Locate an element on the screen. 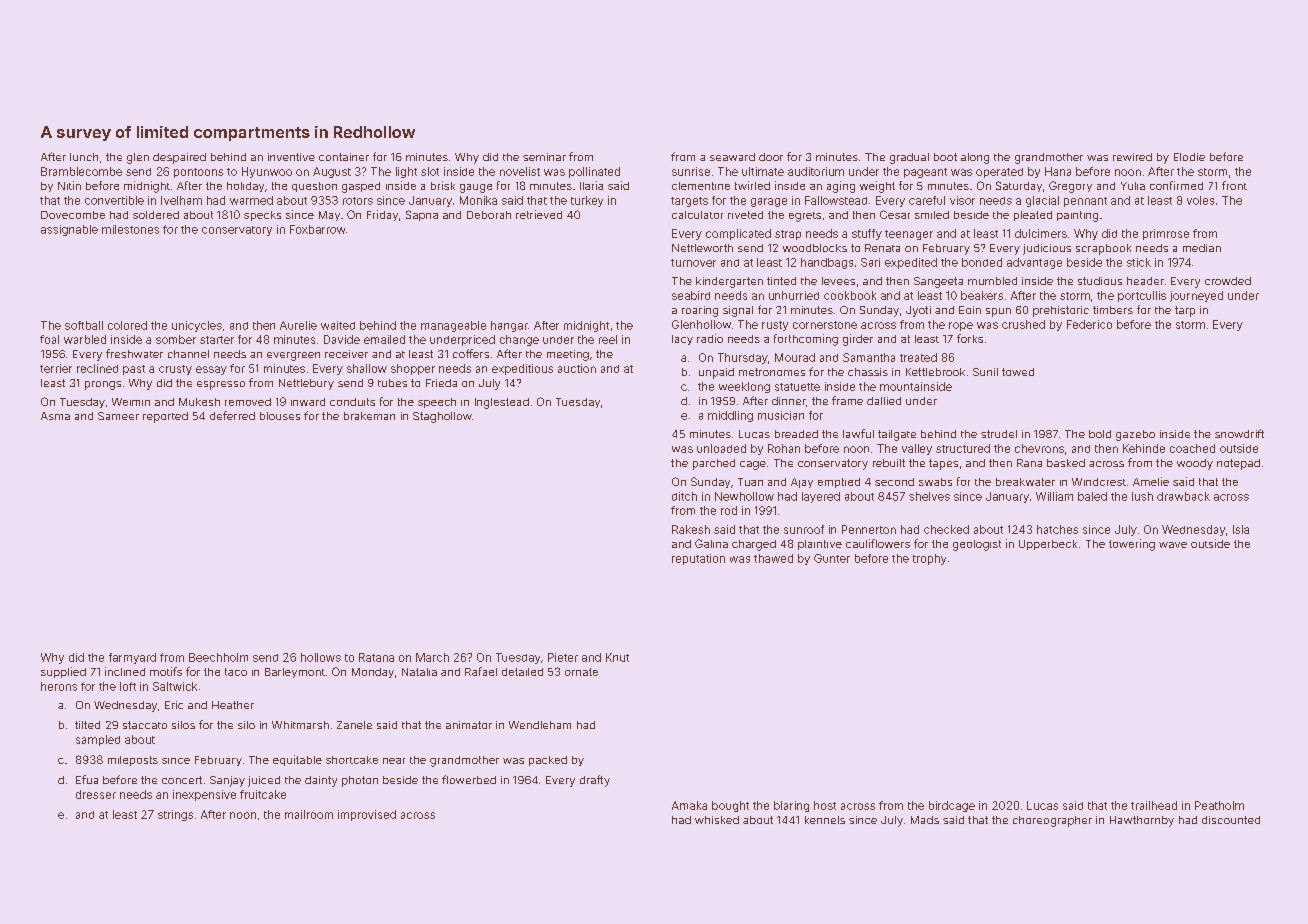 The width and height of the screenshot is (1308, 924). inventive is located at coordinates (291, 157).
